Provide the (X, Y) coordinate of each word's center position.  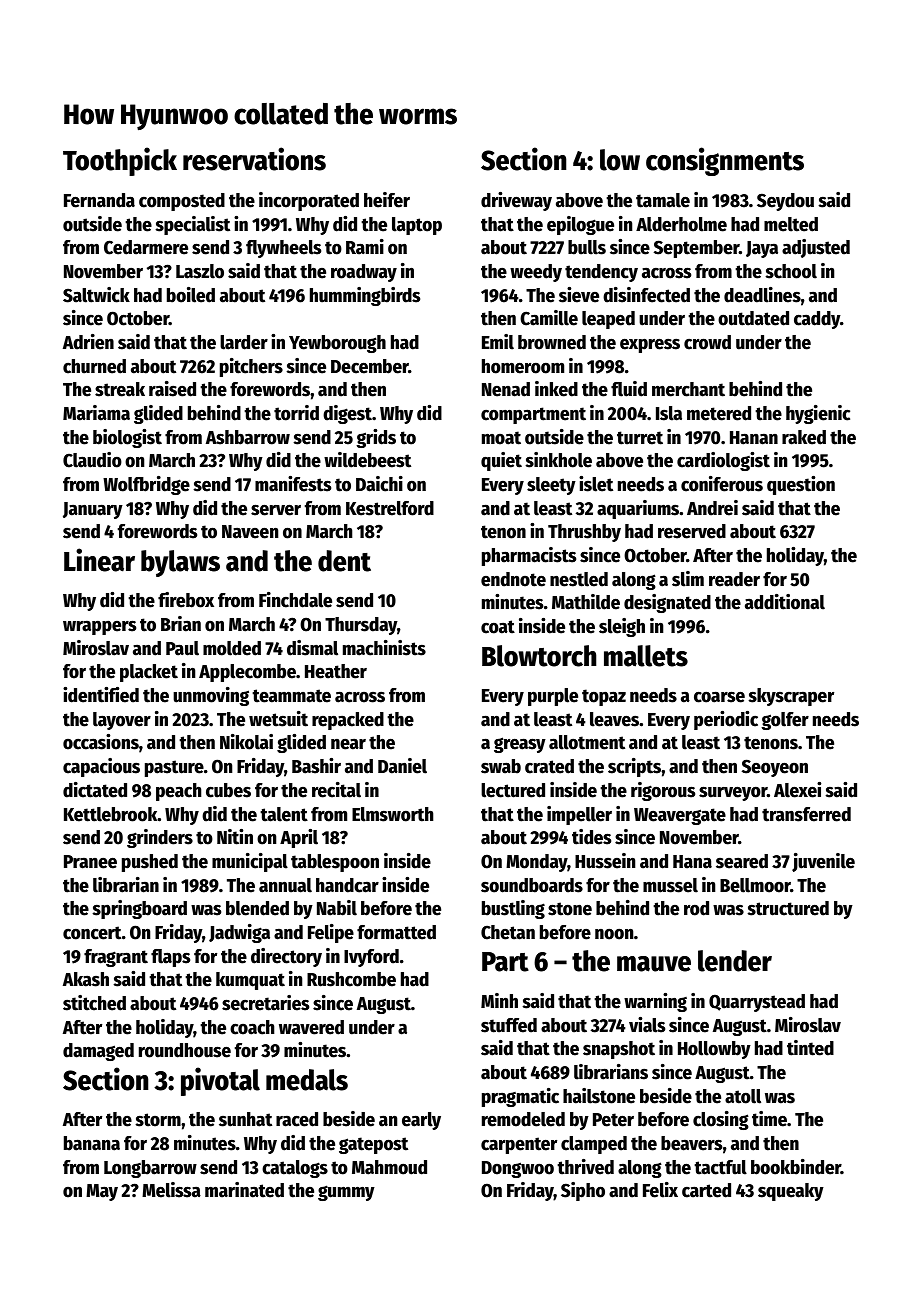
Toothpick (120, 161)
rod (696, 908)
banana (92, 1143)
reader (734, 579)
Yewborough (337, 344)
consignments (725, 161)
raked (804, 437)
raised (172, 389)
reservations (254, 159)
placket (149, 673)
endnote (513, 579)
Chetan (508, 932)
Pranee (90, 862)
